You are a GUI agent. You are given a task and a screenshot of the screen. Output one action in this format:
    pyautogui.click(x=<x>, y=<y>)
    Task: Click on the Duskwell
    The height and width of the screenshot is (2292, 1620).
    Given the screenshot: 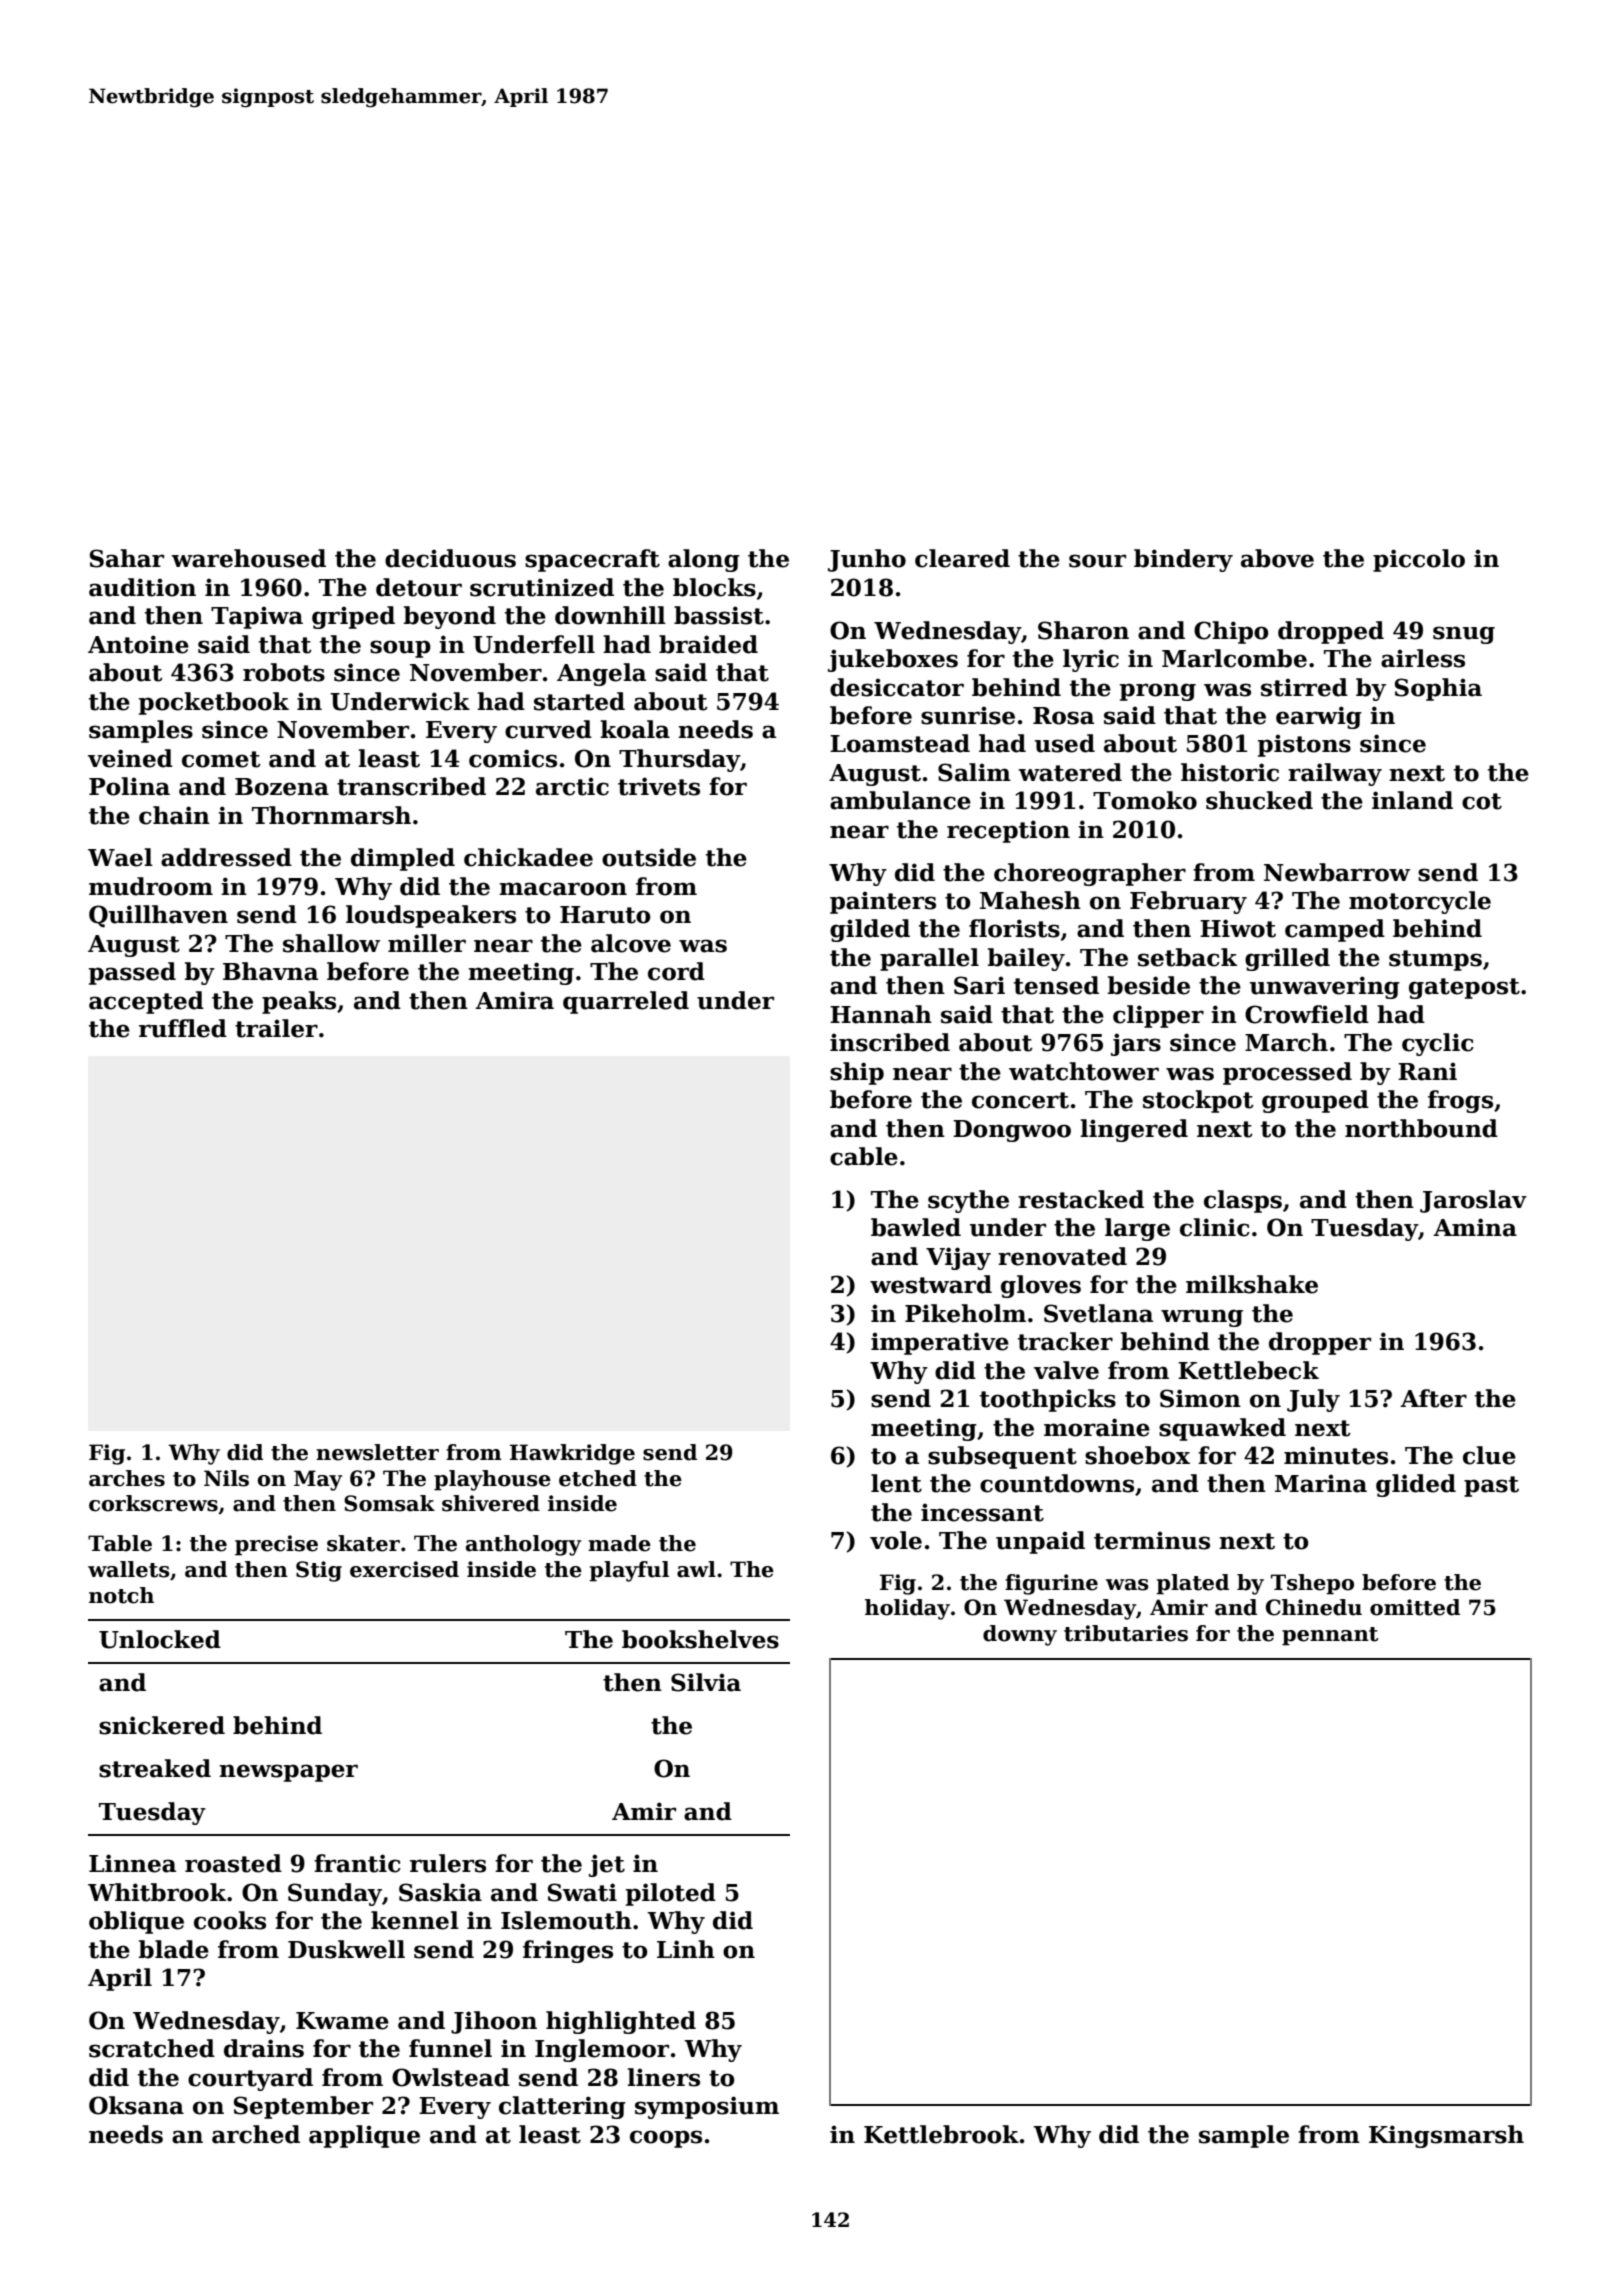 What is the action you would take?
    pyautogui.click(x=346, y=1949)
